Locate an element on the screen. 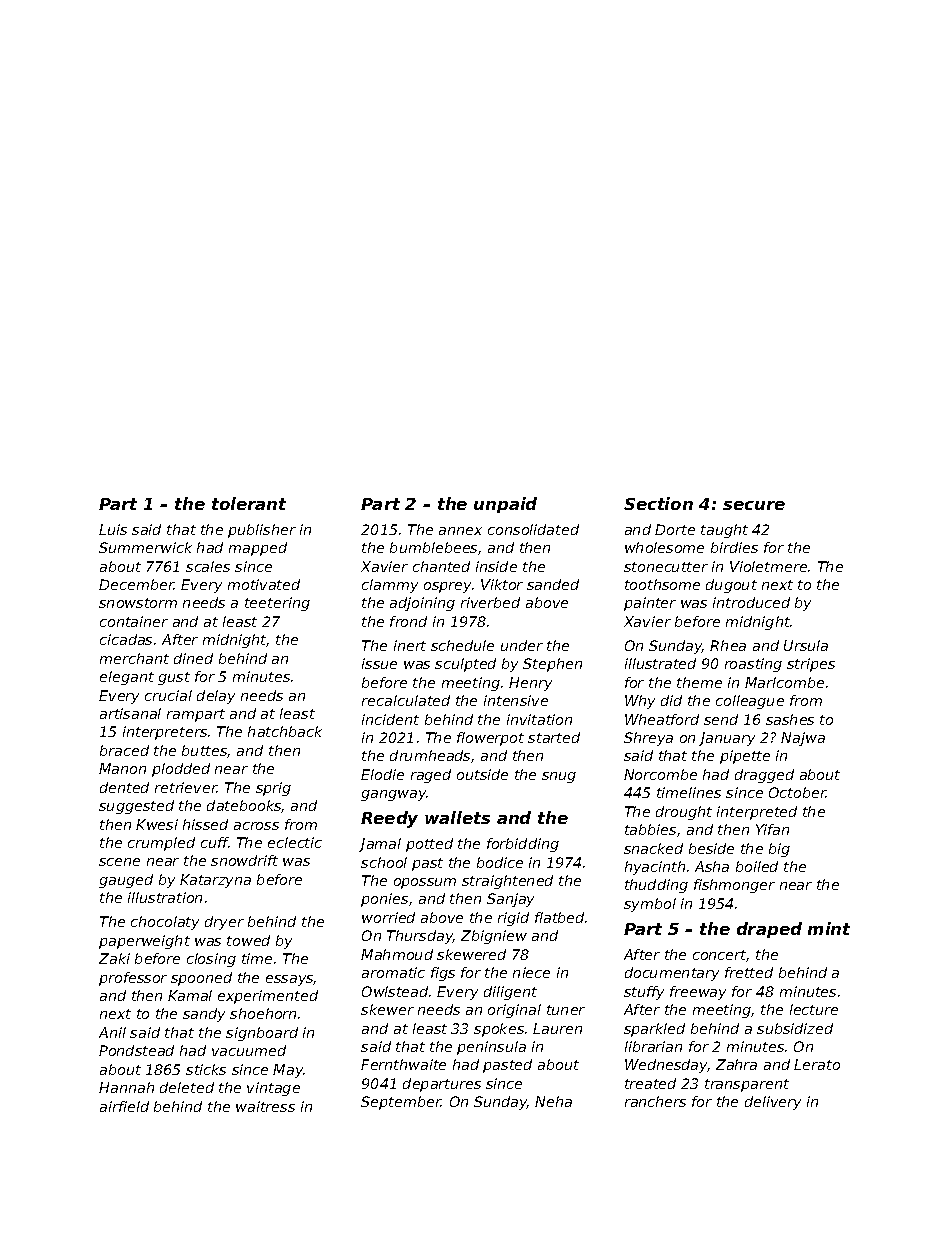  chanted is located at coordinates (441, 566).
